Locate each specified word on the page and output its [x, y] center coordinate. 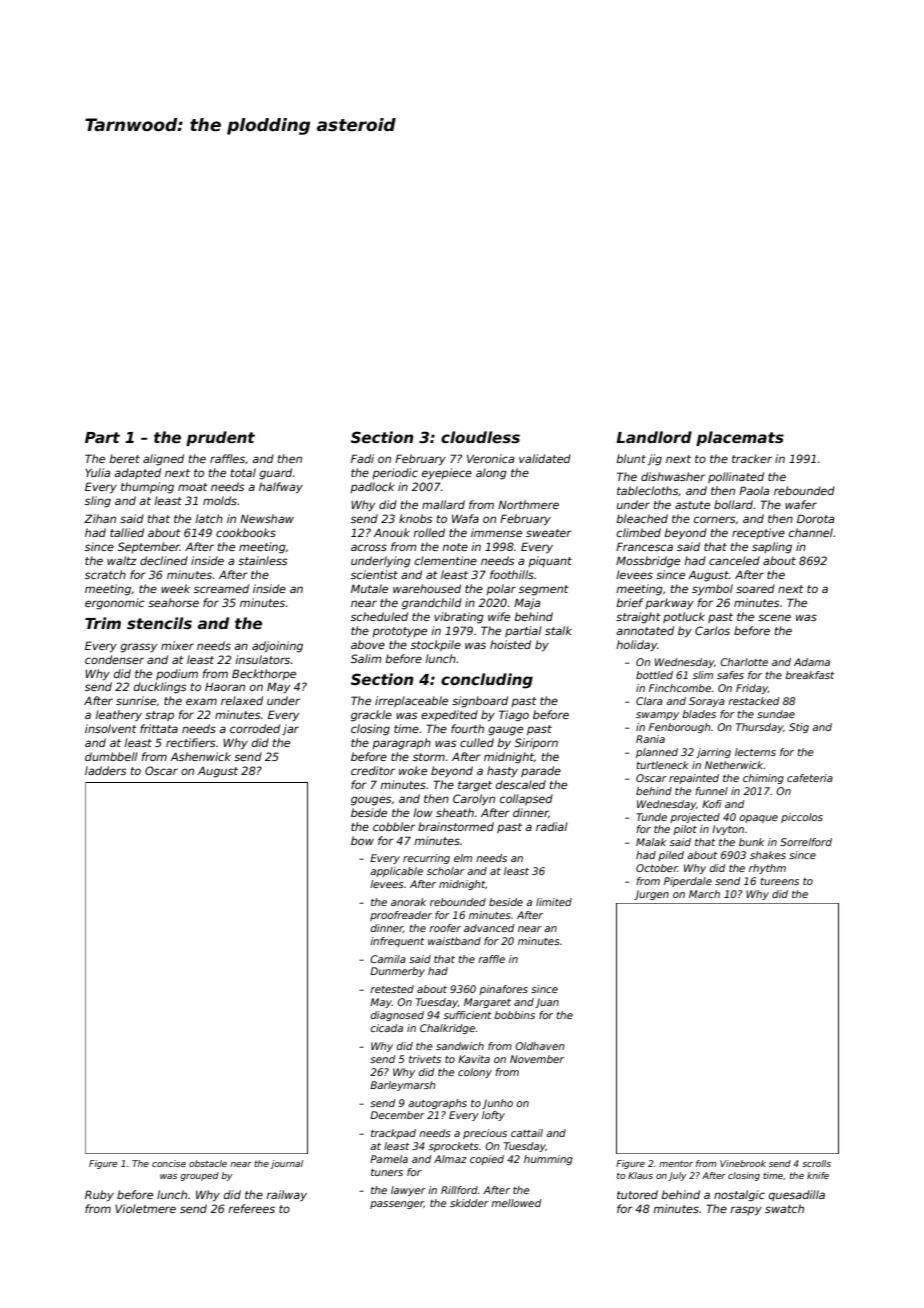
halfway [281, 488]
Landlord [654, 437]
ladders [106, 770]
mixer [177, 645]
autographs [437, 1104]
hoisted [510, 644]
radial [552, 826]
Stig [799, 728]
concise [169, 1163]
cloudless [480, 437]
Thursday [759, 728]
